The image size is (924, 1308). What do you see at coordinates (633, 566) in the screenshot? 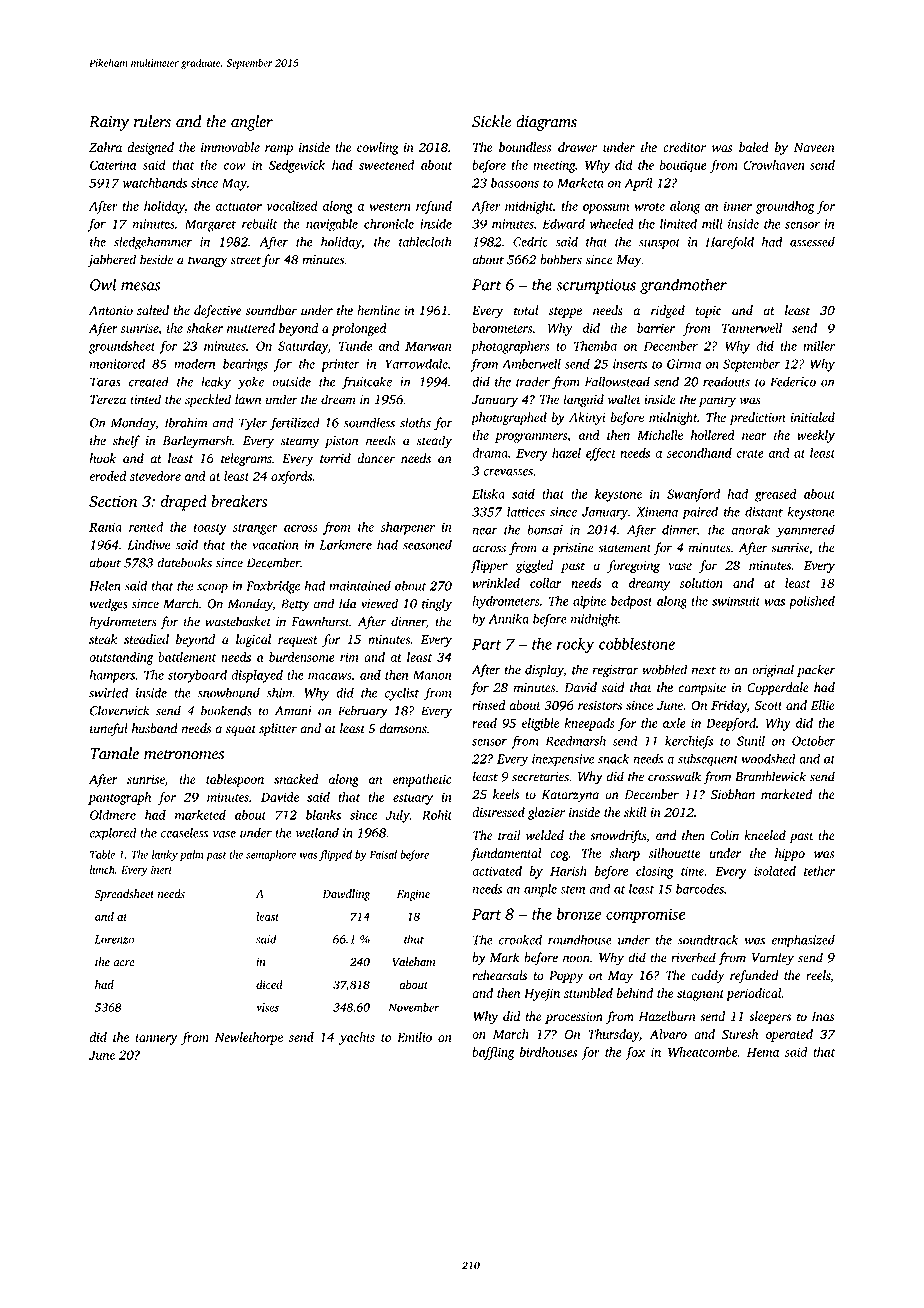
I see `foregoing` at bounding box center [633, 566].
